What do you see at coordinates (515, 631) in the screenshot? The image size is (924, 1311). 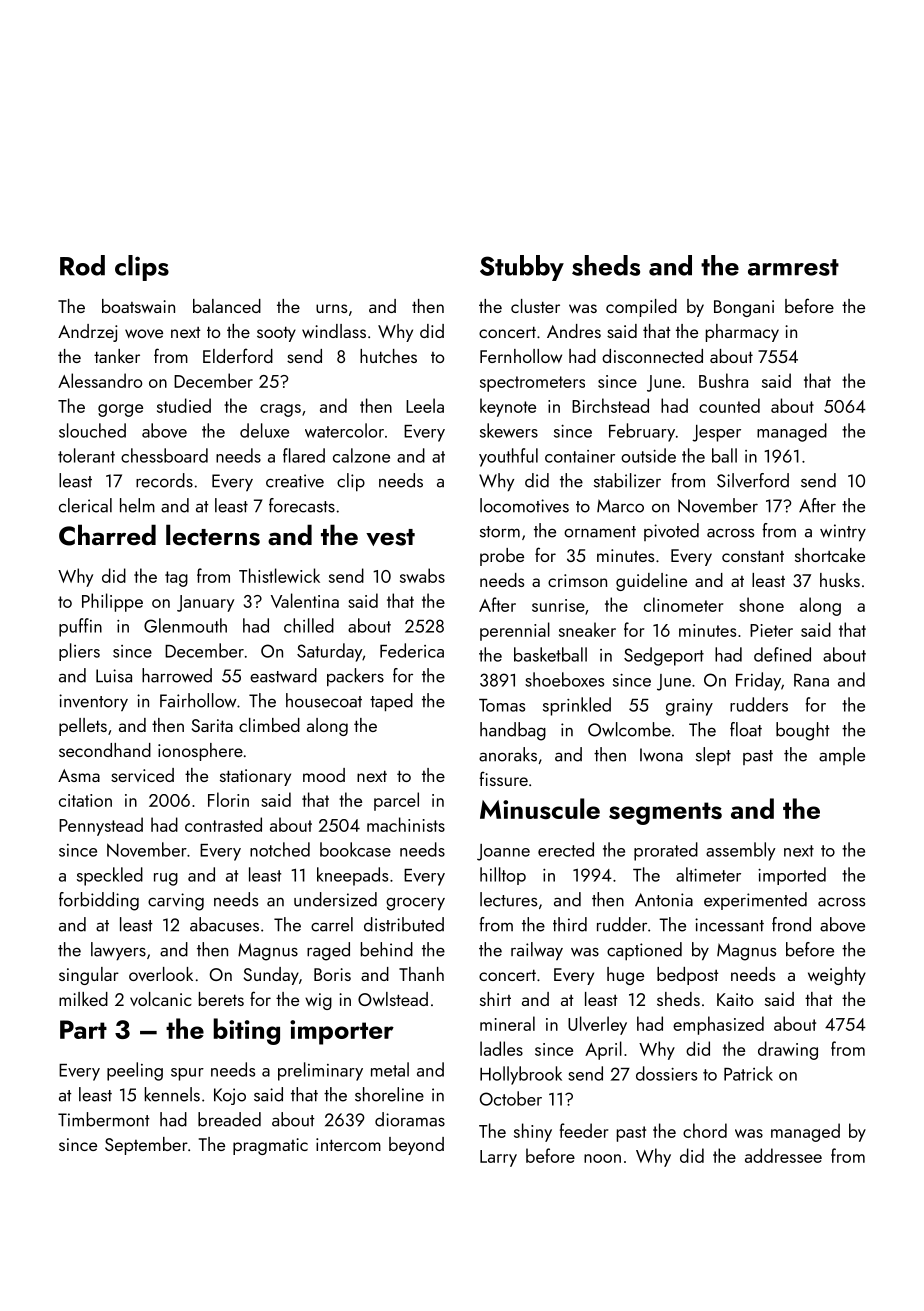 I see `perennial` at bounding box center [515, 631].
